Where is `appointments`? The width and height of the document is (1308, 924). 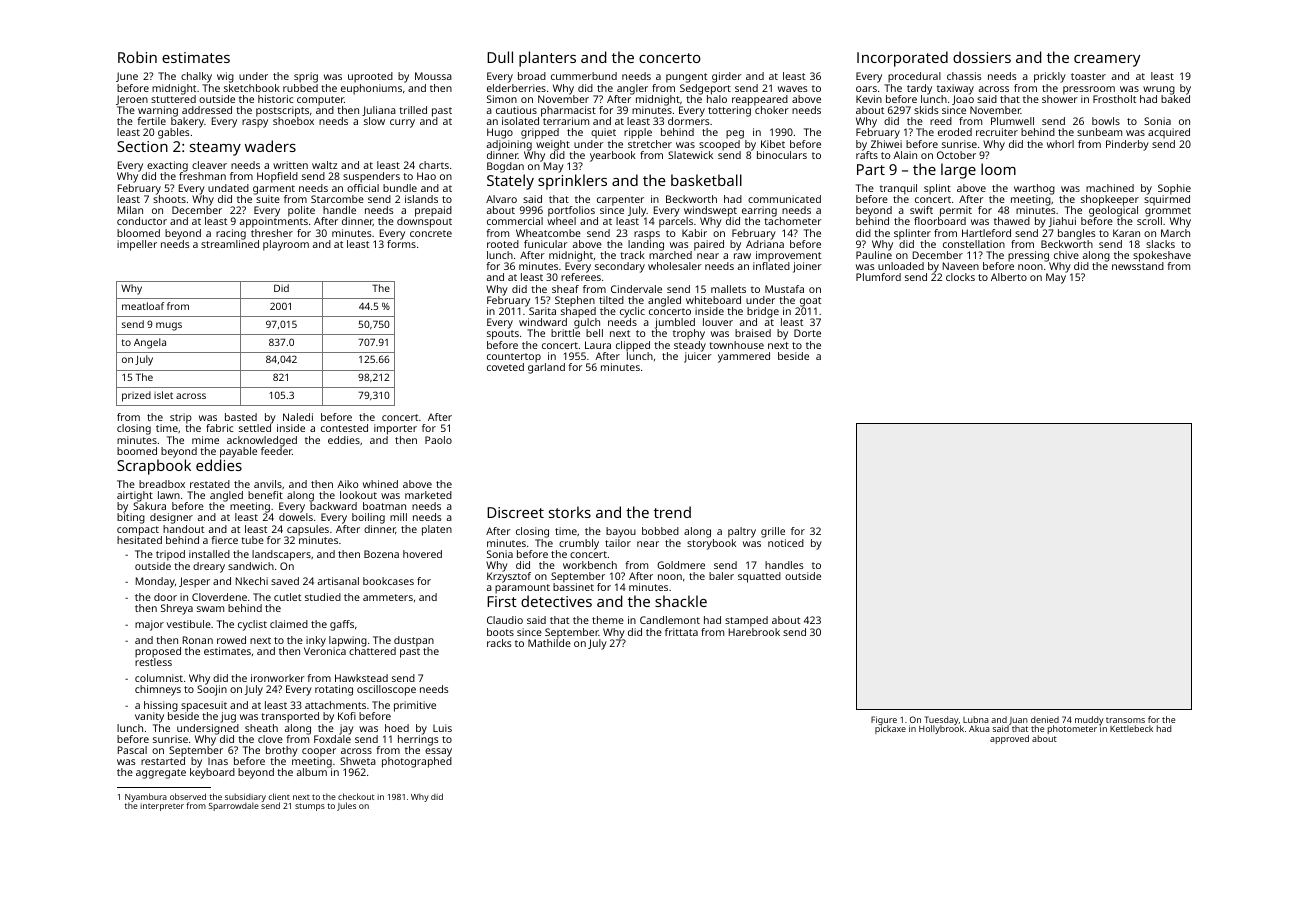
appointments is located at coordinates (274, 223).
